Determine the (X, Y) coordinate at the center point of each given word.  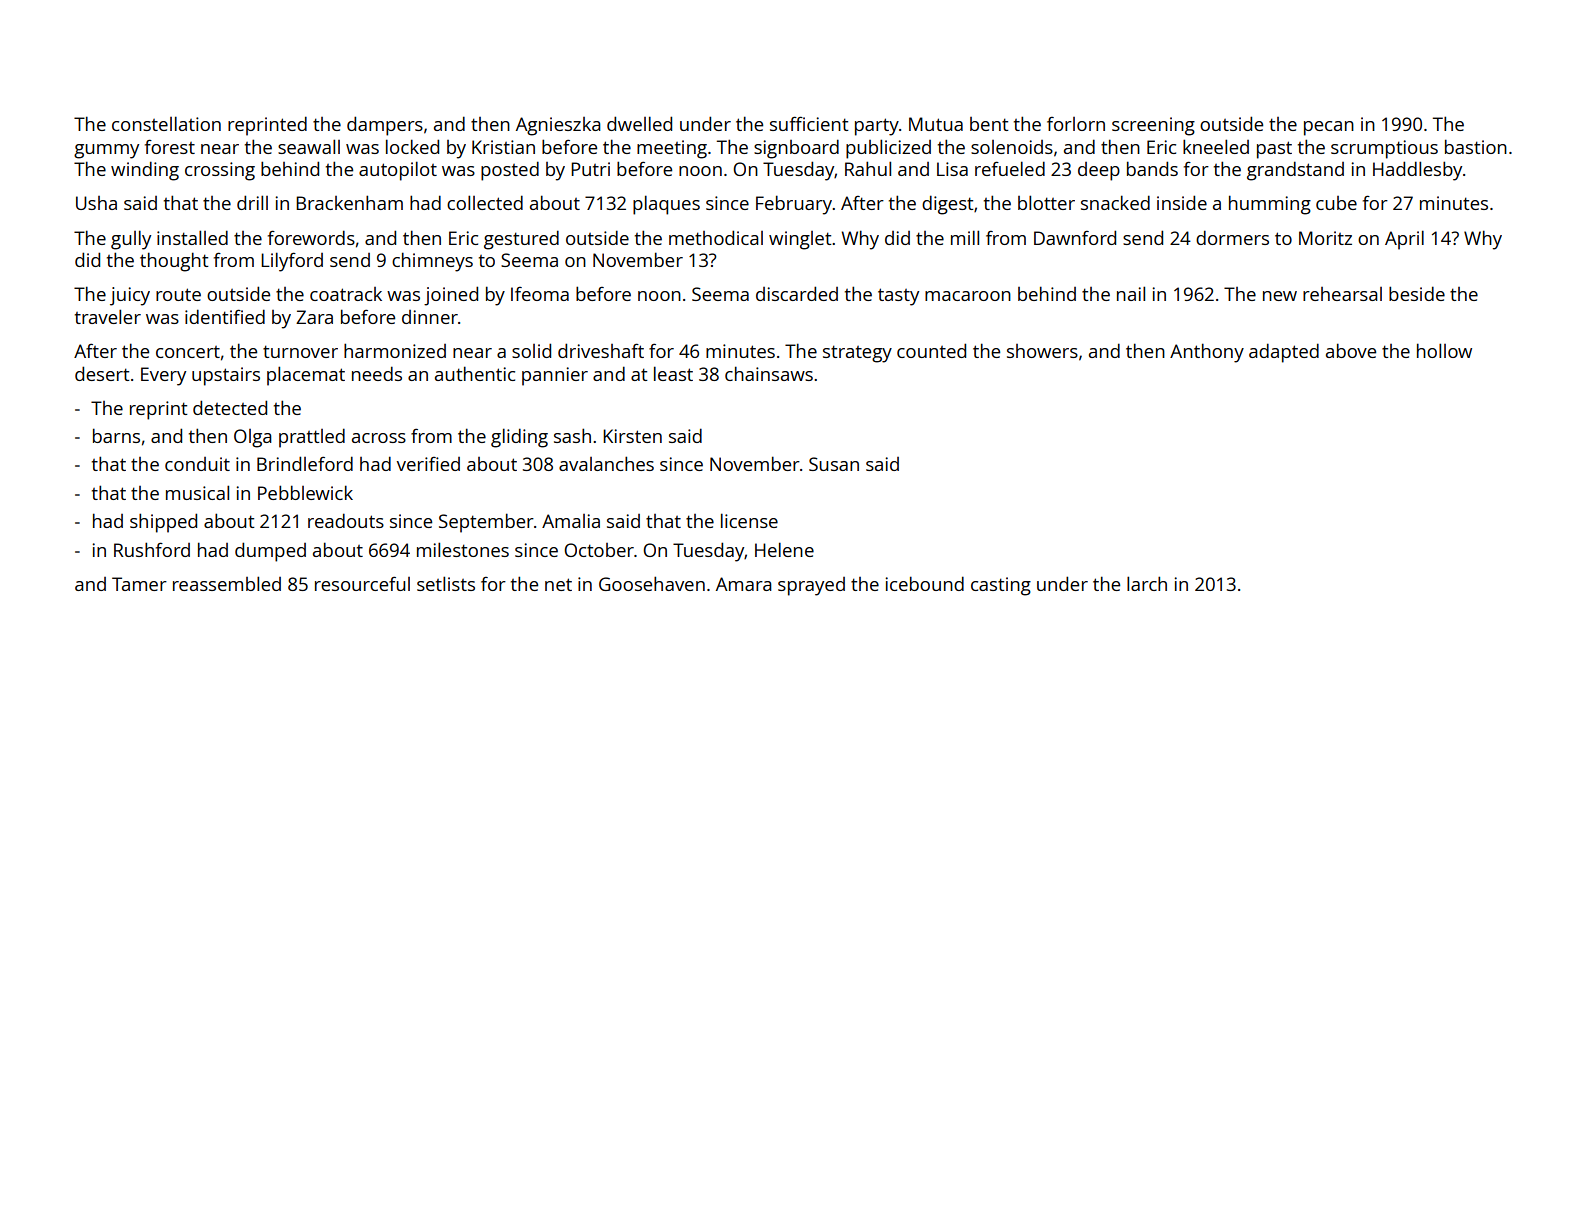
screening (1153, 126)
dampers (385, 126)
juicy (130, 296)
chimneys (432, 262)
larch (1147, 583)
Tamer (139, 584)
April (1404, 240)
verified (428, 464)
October (599, 550)
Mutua (936, 124)
